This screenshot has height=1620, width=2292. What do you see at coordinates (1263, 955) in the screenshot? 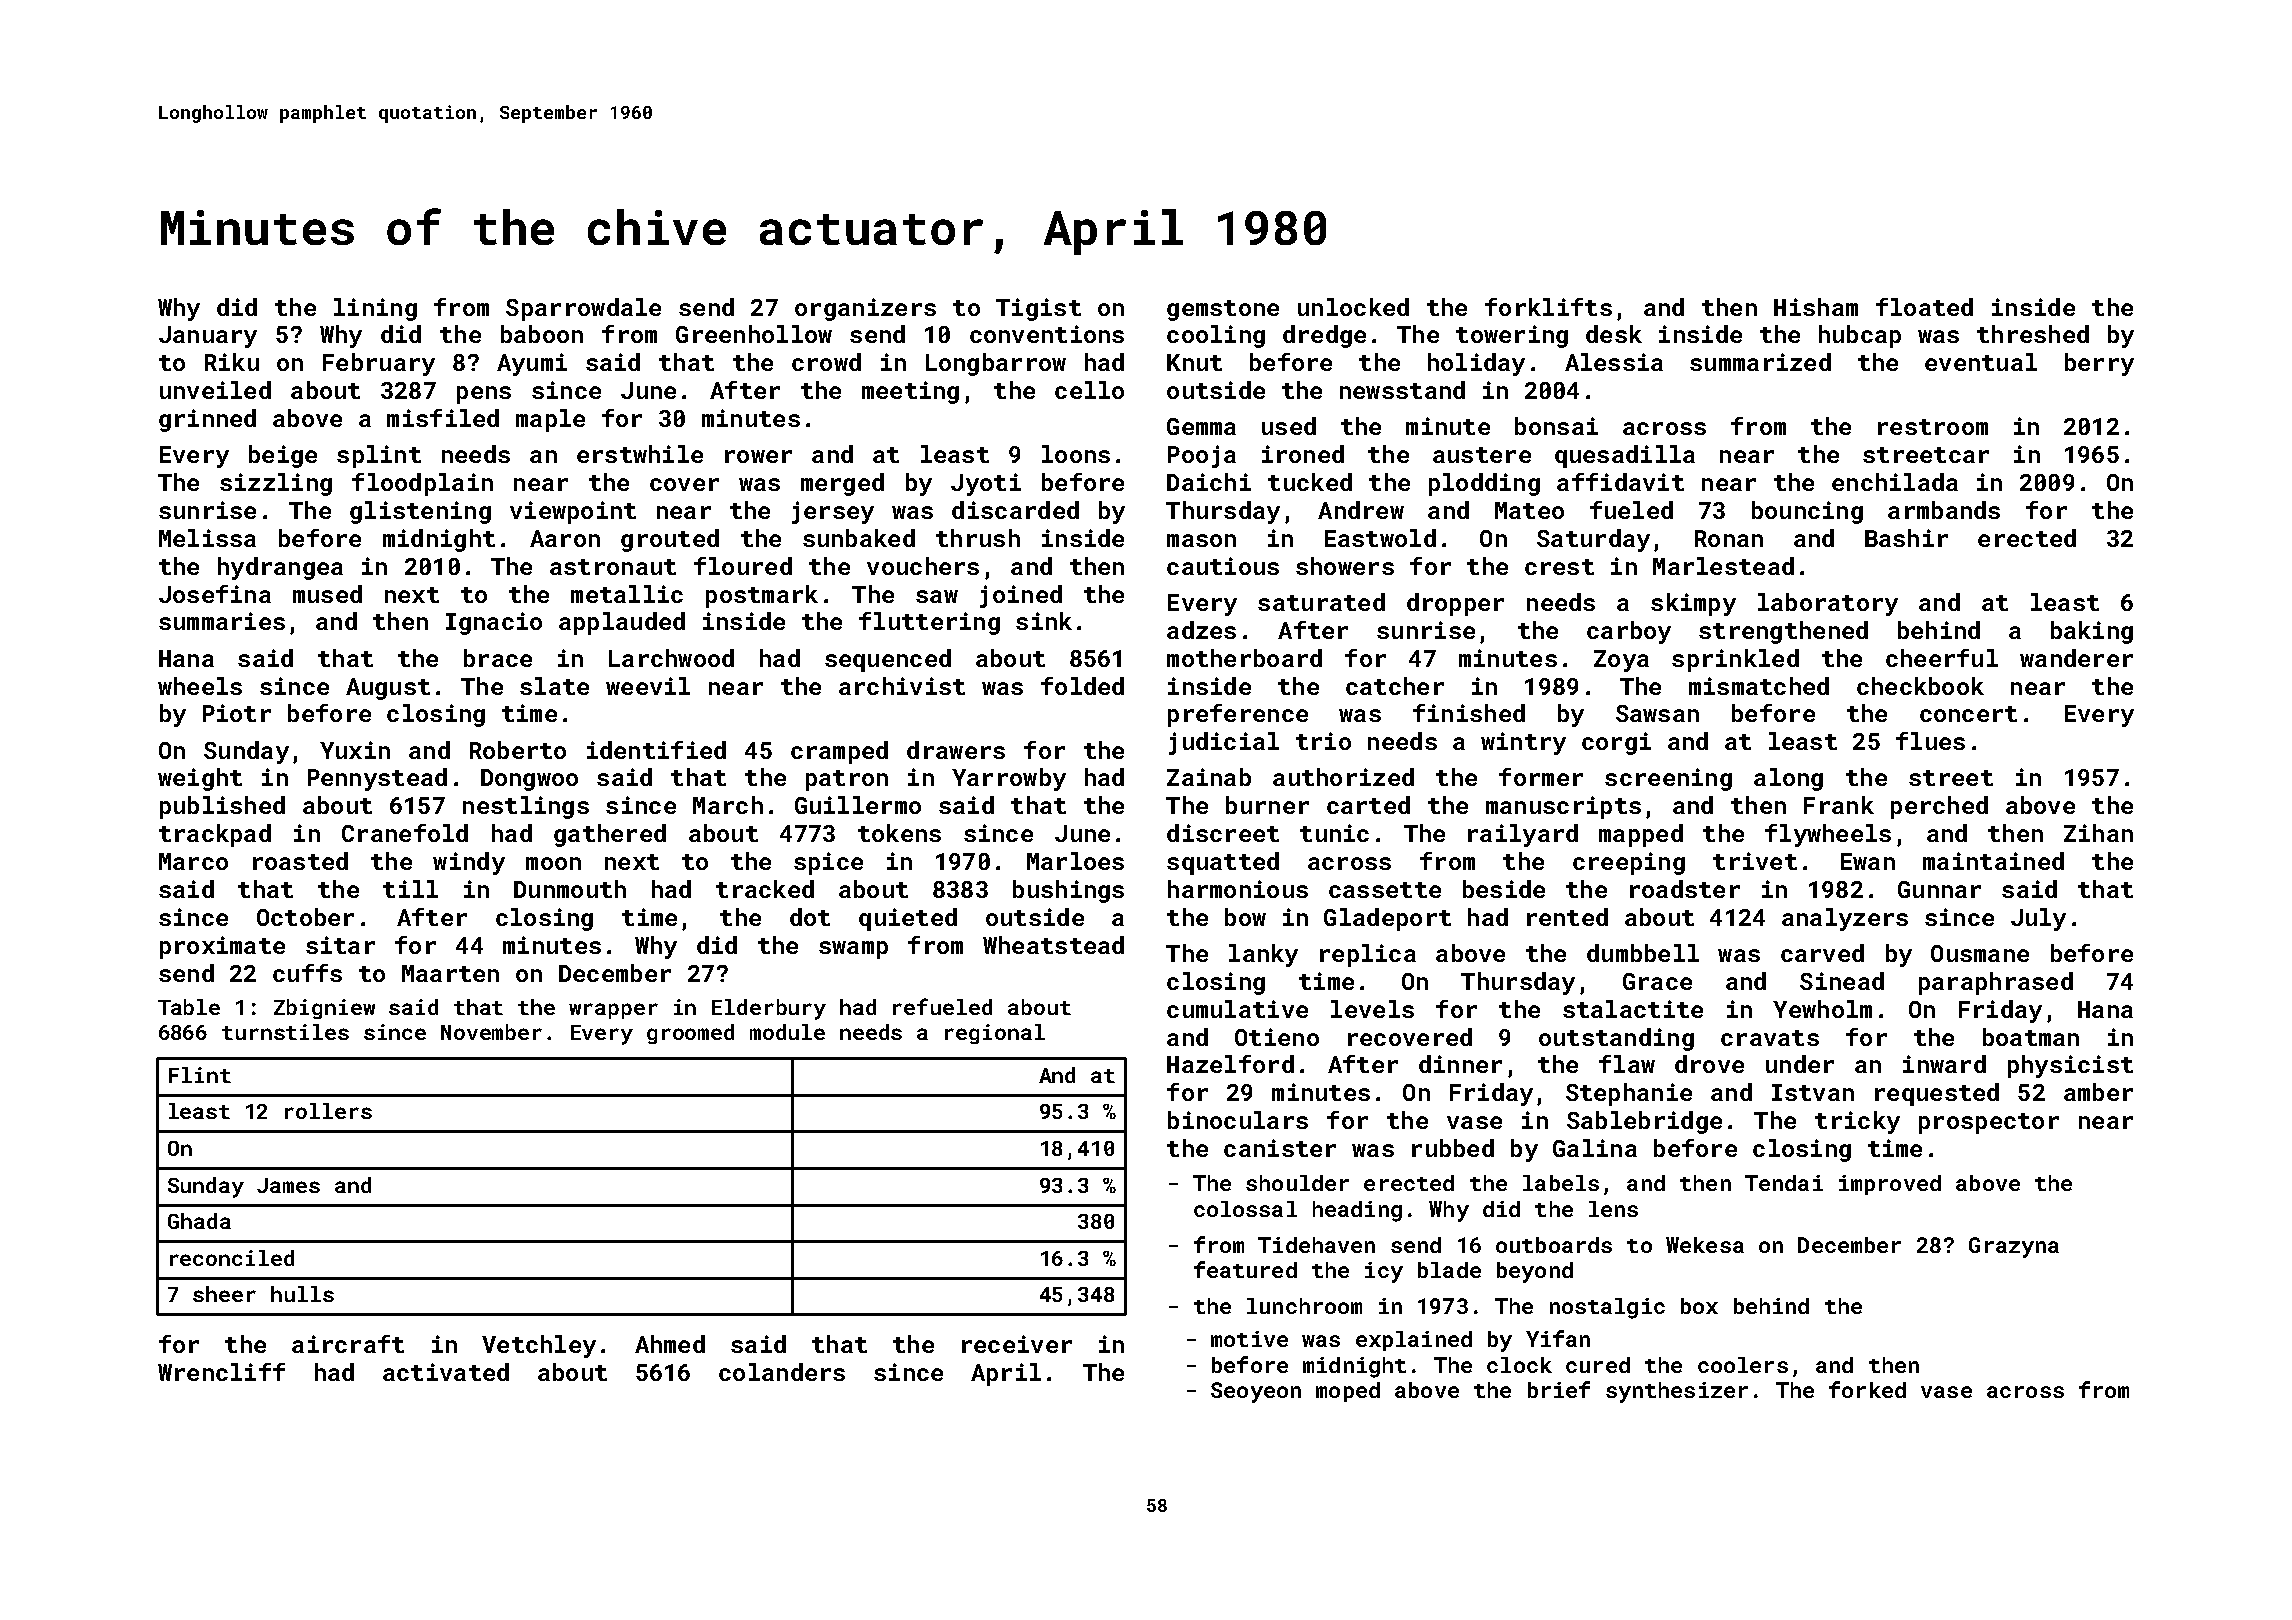
I see `lanky` at bounding box center [1263, 955].
